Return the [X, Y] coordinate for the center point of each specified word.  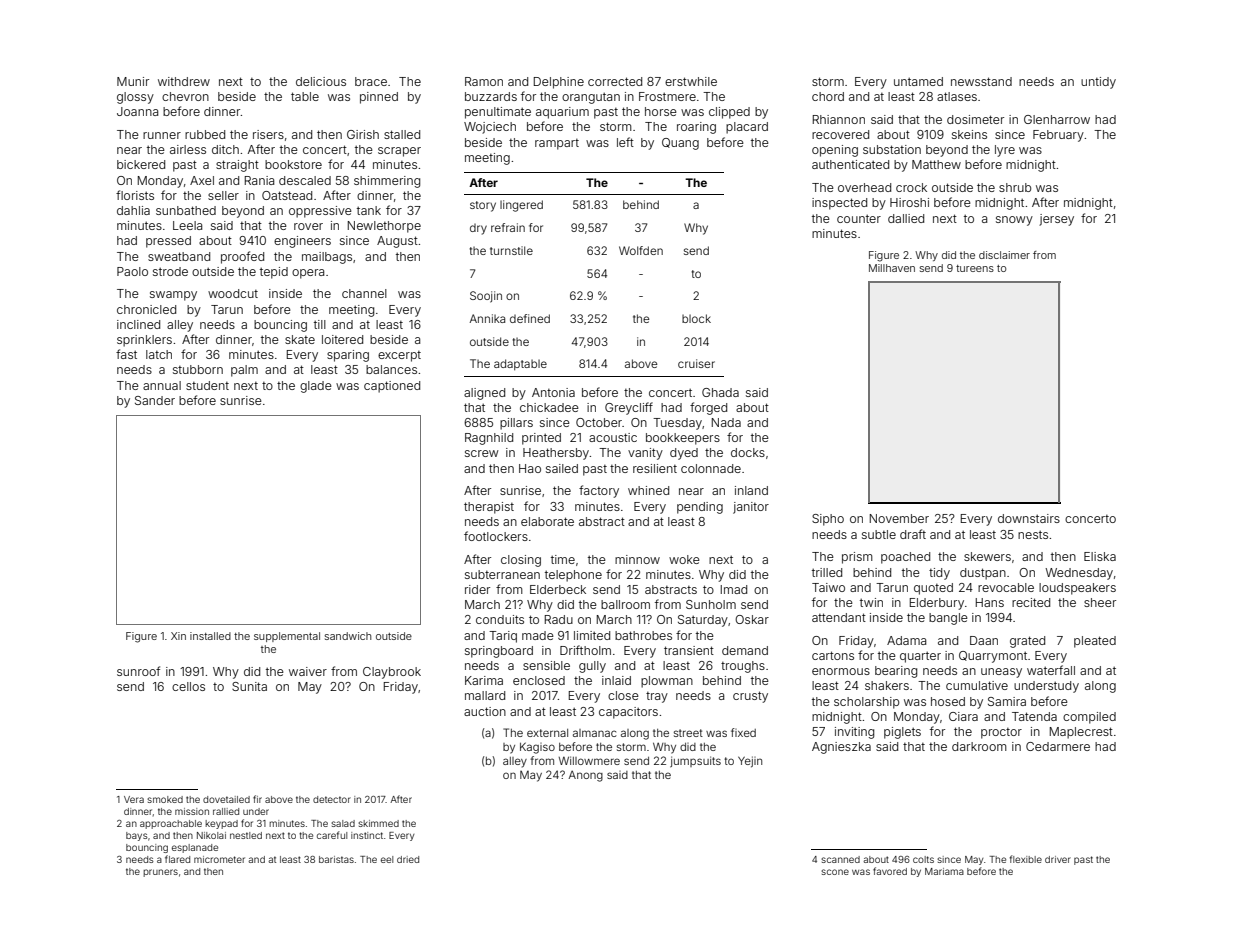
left [625, 142]
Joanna [137, 111]
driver [1058, 859]
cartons [833, 655]
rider [477, 589]
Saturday [703, 621]
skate [300, 339]
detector [332, 799]
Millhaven [892, 268]
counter [859, 218]
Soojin [486, 297]
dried [408, 859]
